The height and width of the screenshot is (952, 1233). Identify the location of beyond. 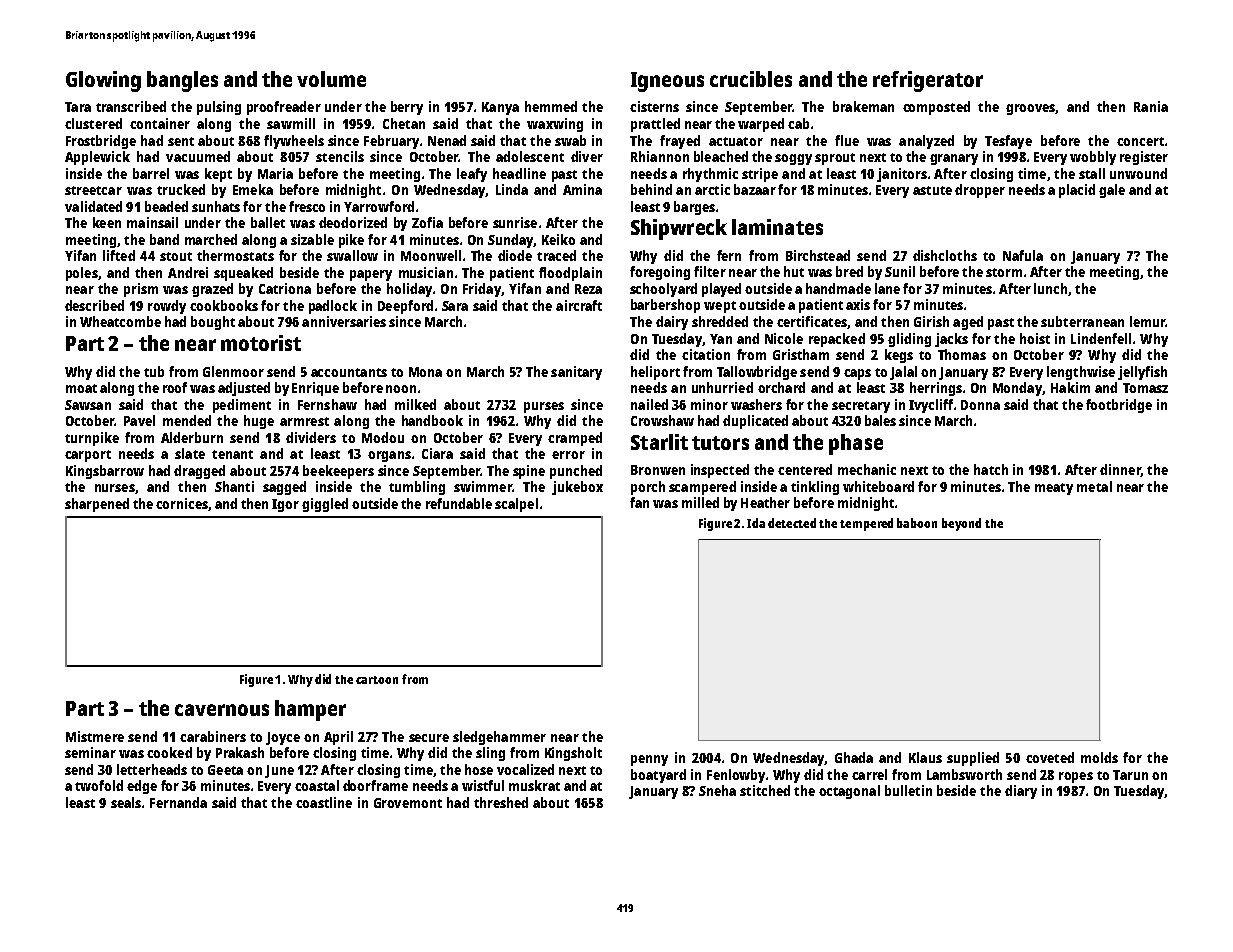
(961, 524).
